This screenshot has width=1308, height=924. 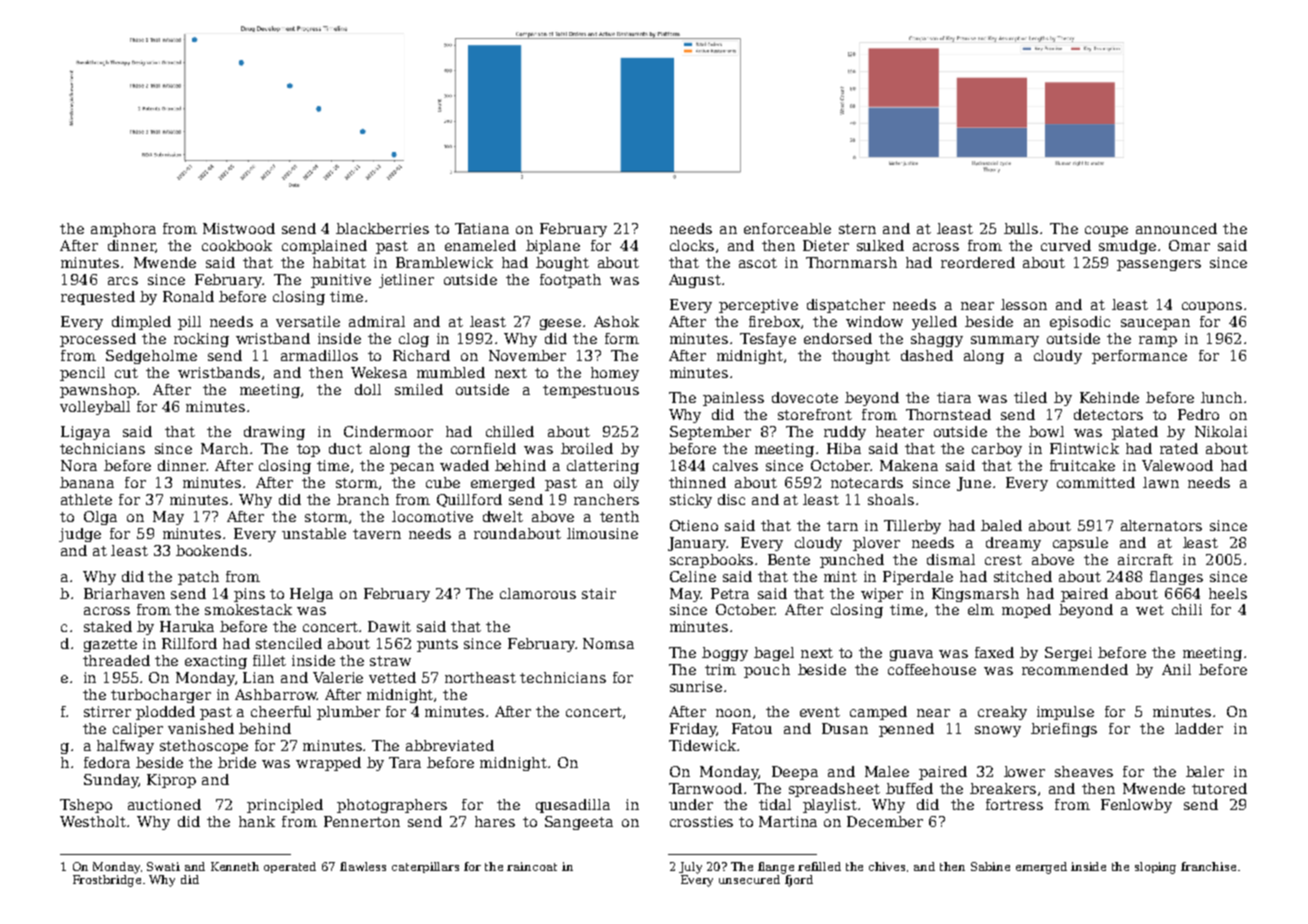 What do you see at coordinates (480, 677) in the screenshot?
I see `northeast` at bounding box center [480, 677].
